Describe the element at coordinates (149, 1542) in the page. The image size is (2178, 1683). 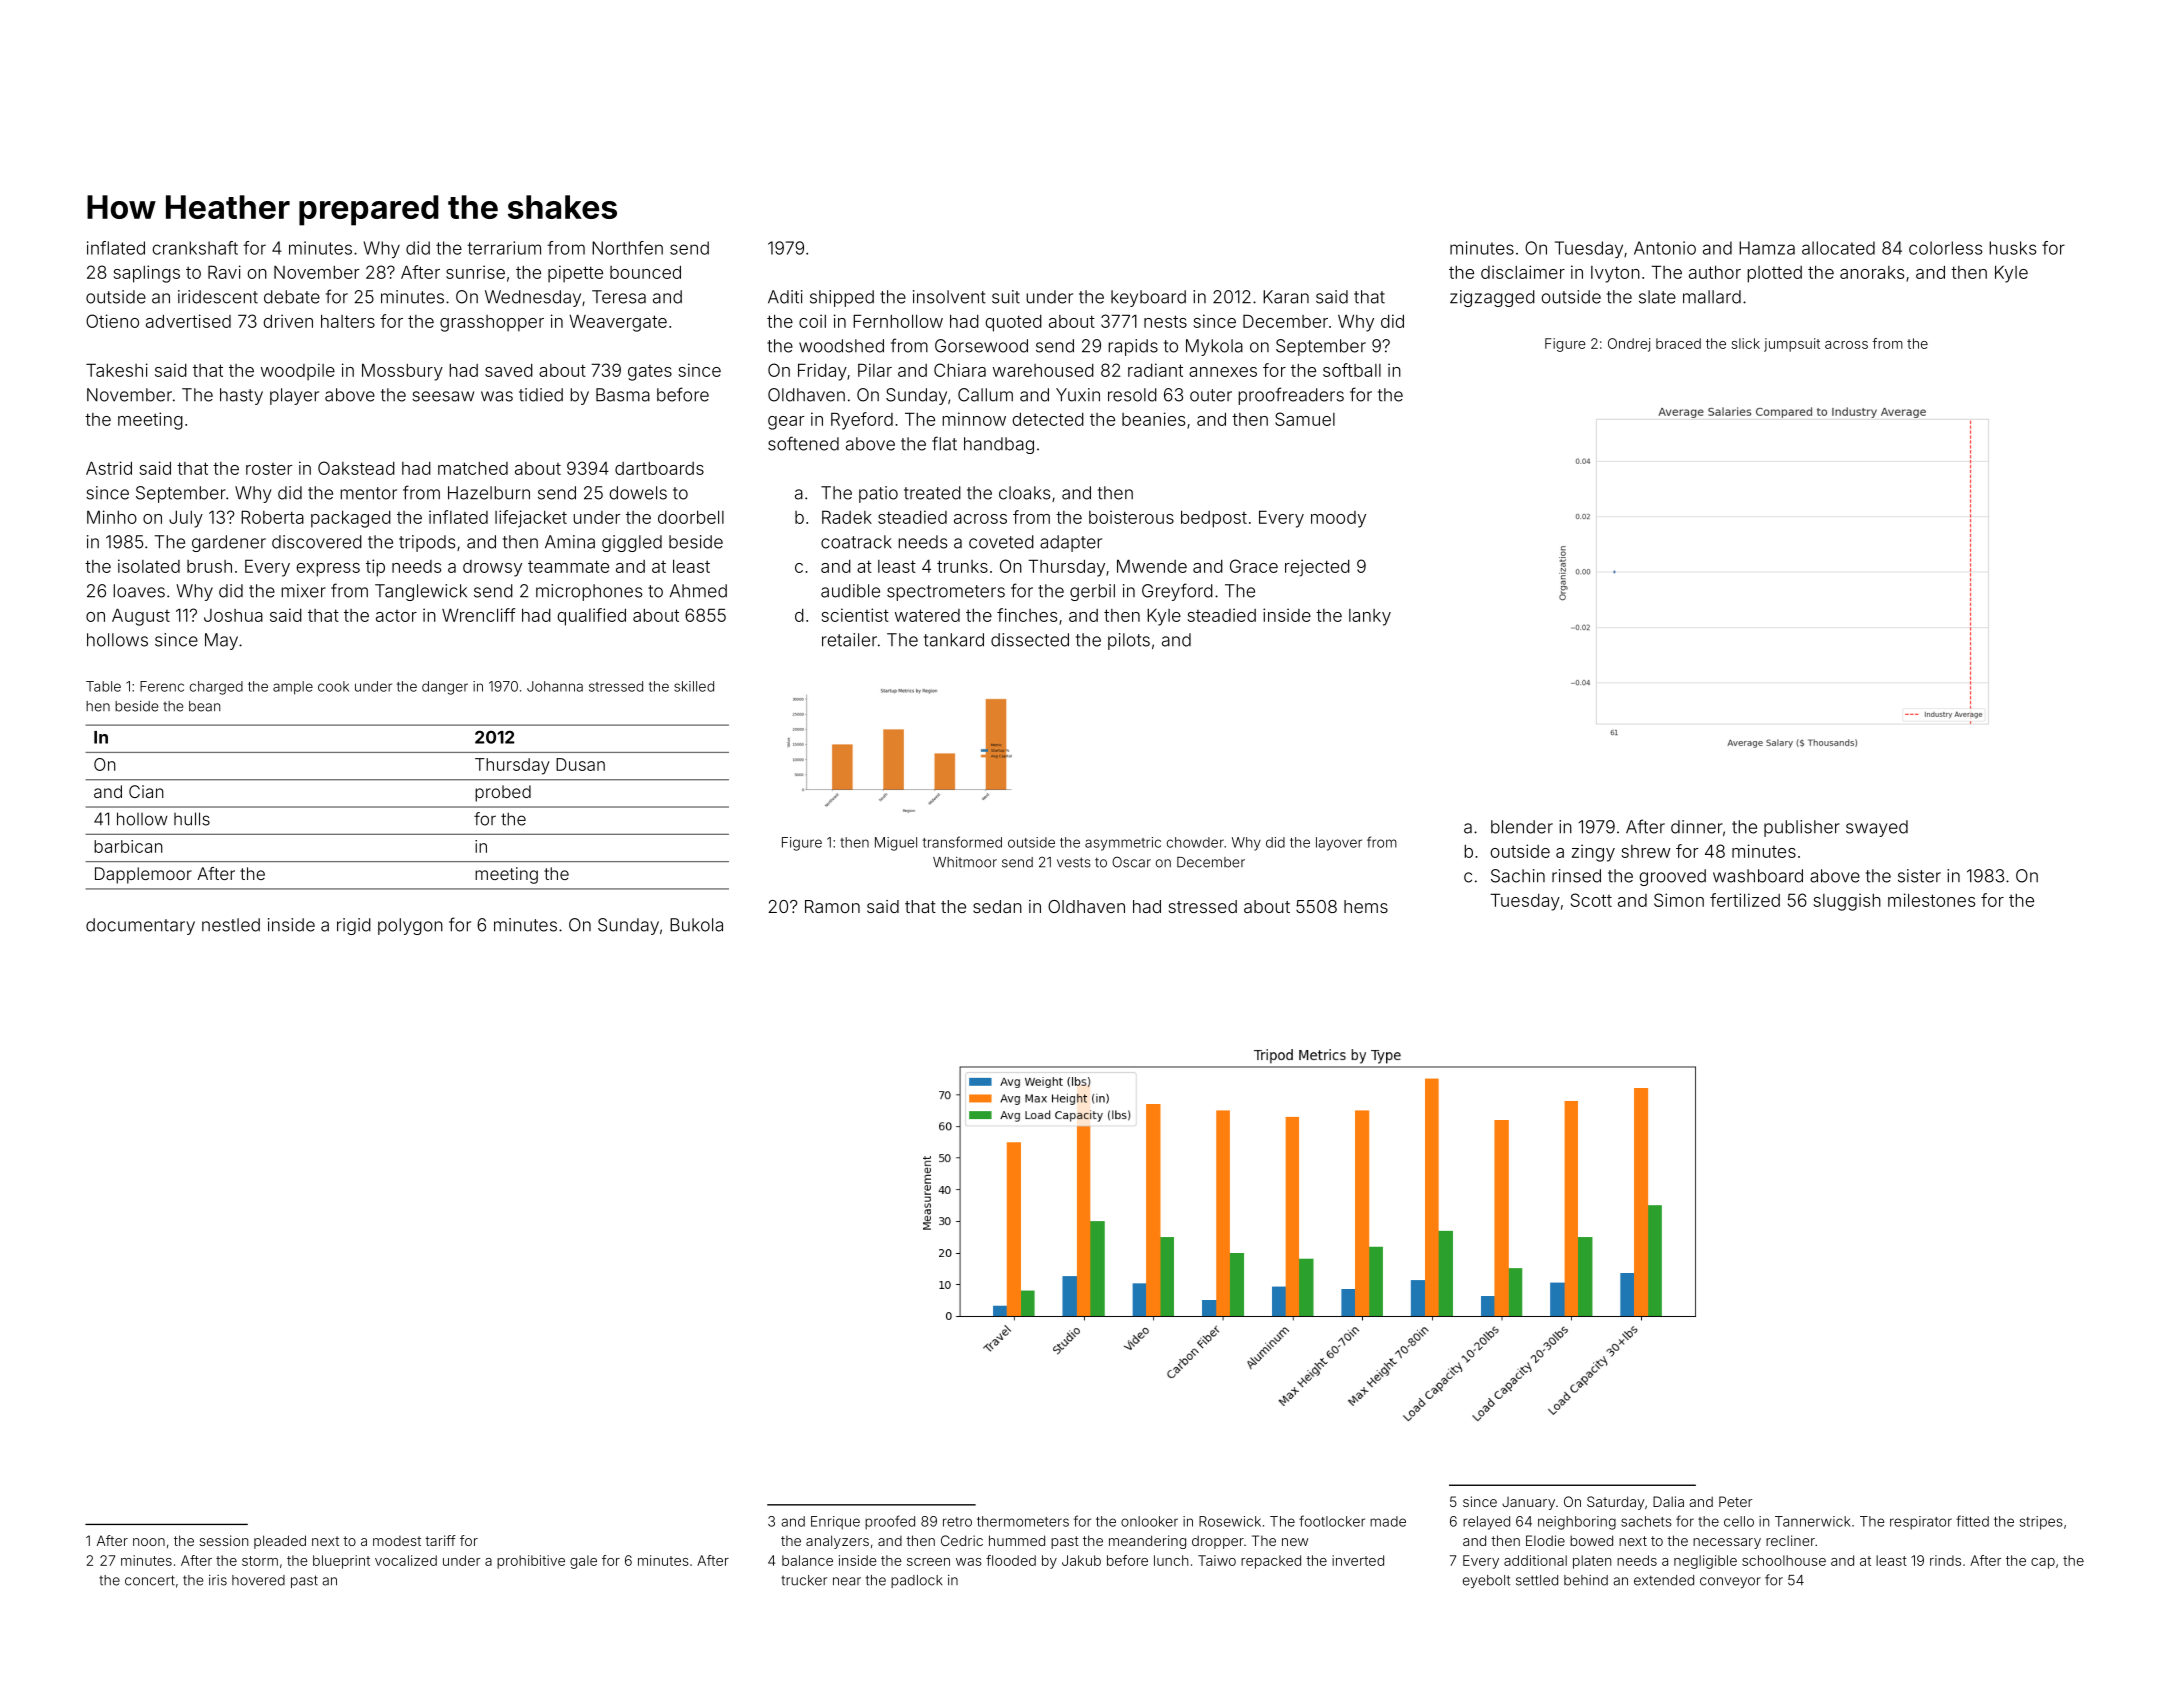
I see `noon` at that location.
